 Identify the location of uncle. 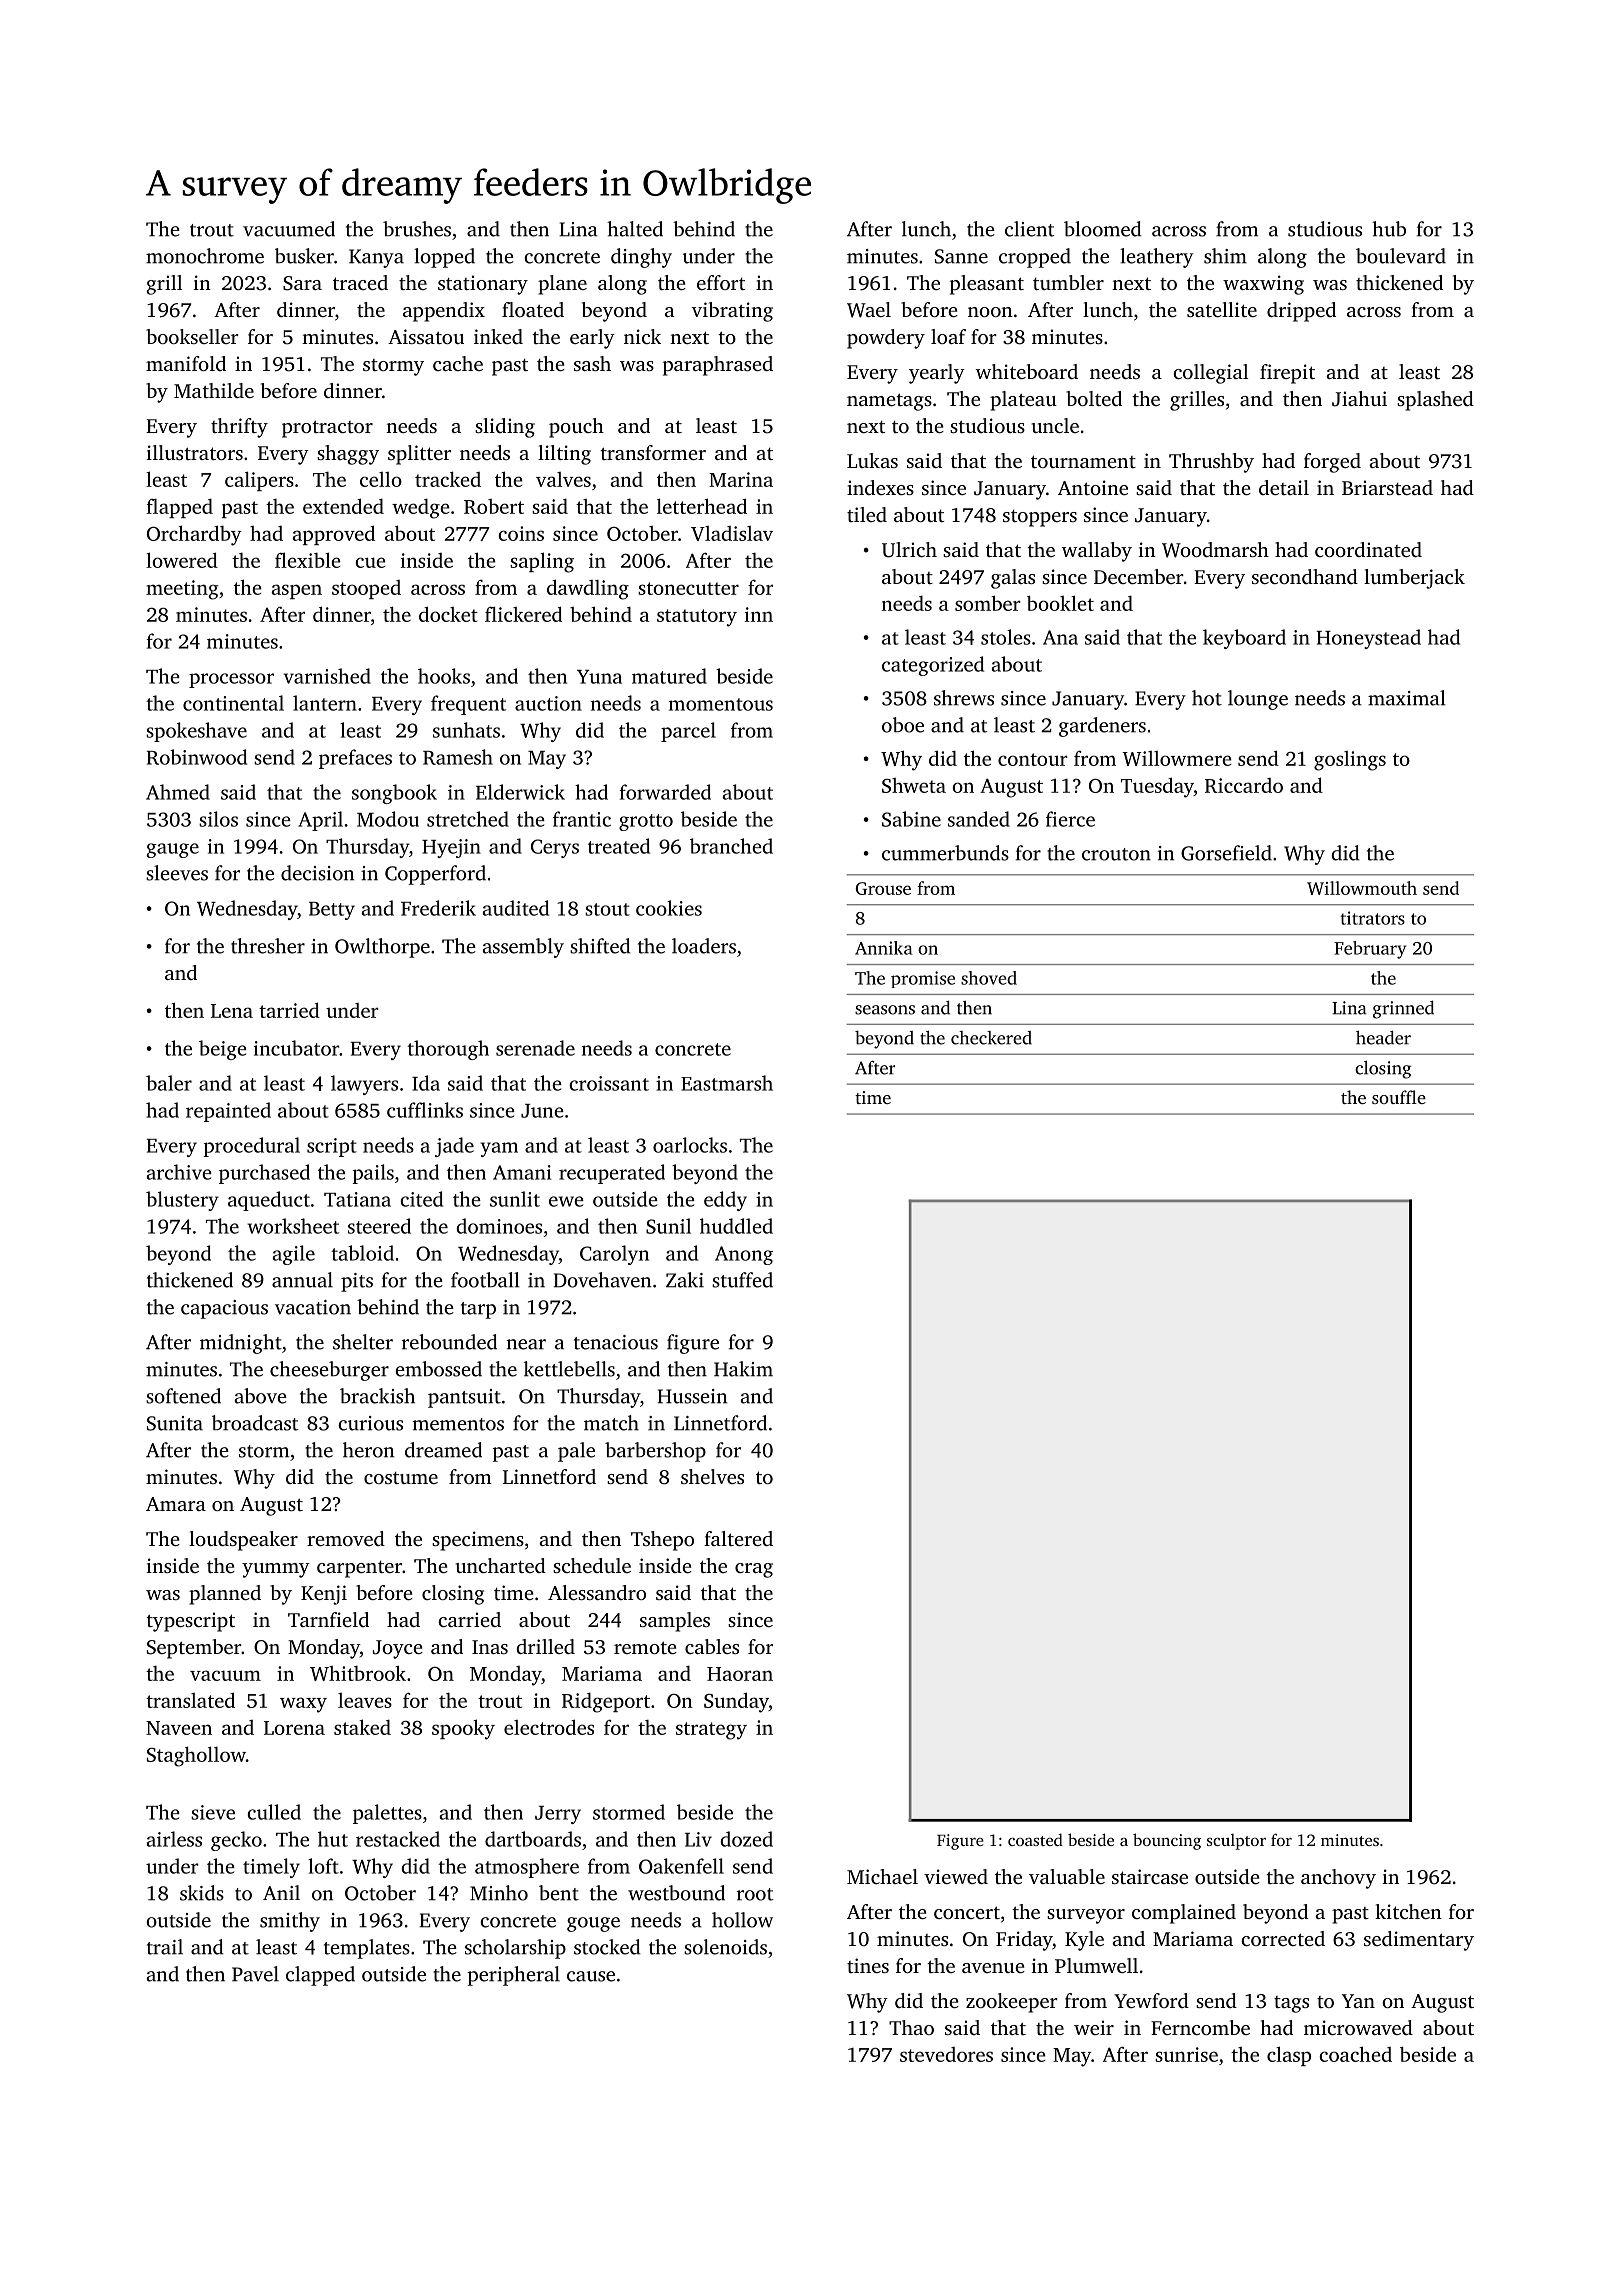
(1055, 425).
